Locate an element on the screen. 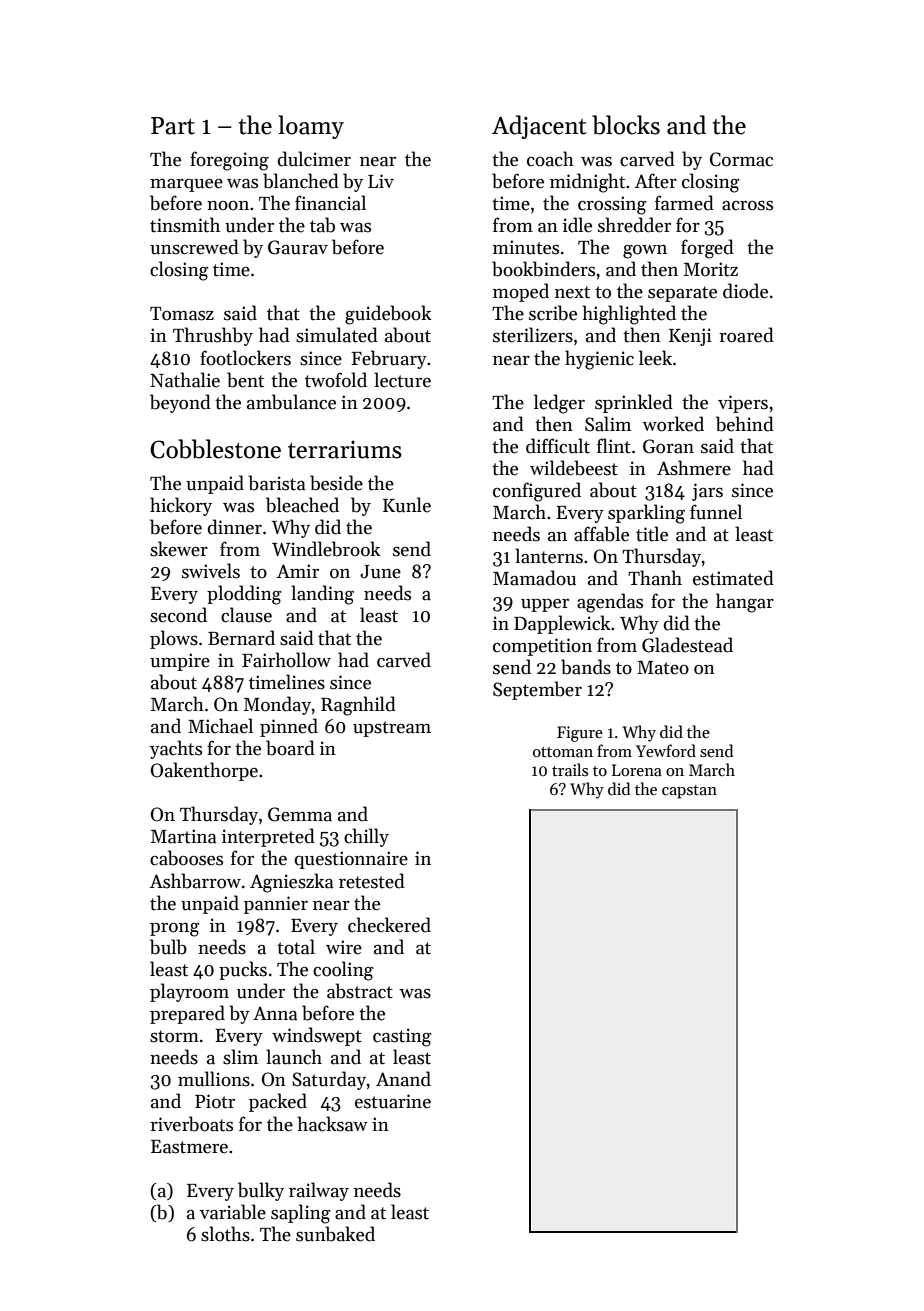 Image resolution: width=924 pixels, height=1311 pixels. Mamadou is located at coordinates (534, 578).
